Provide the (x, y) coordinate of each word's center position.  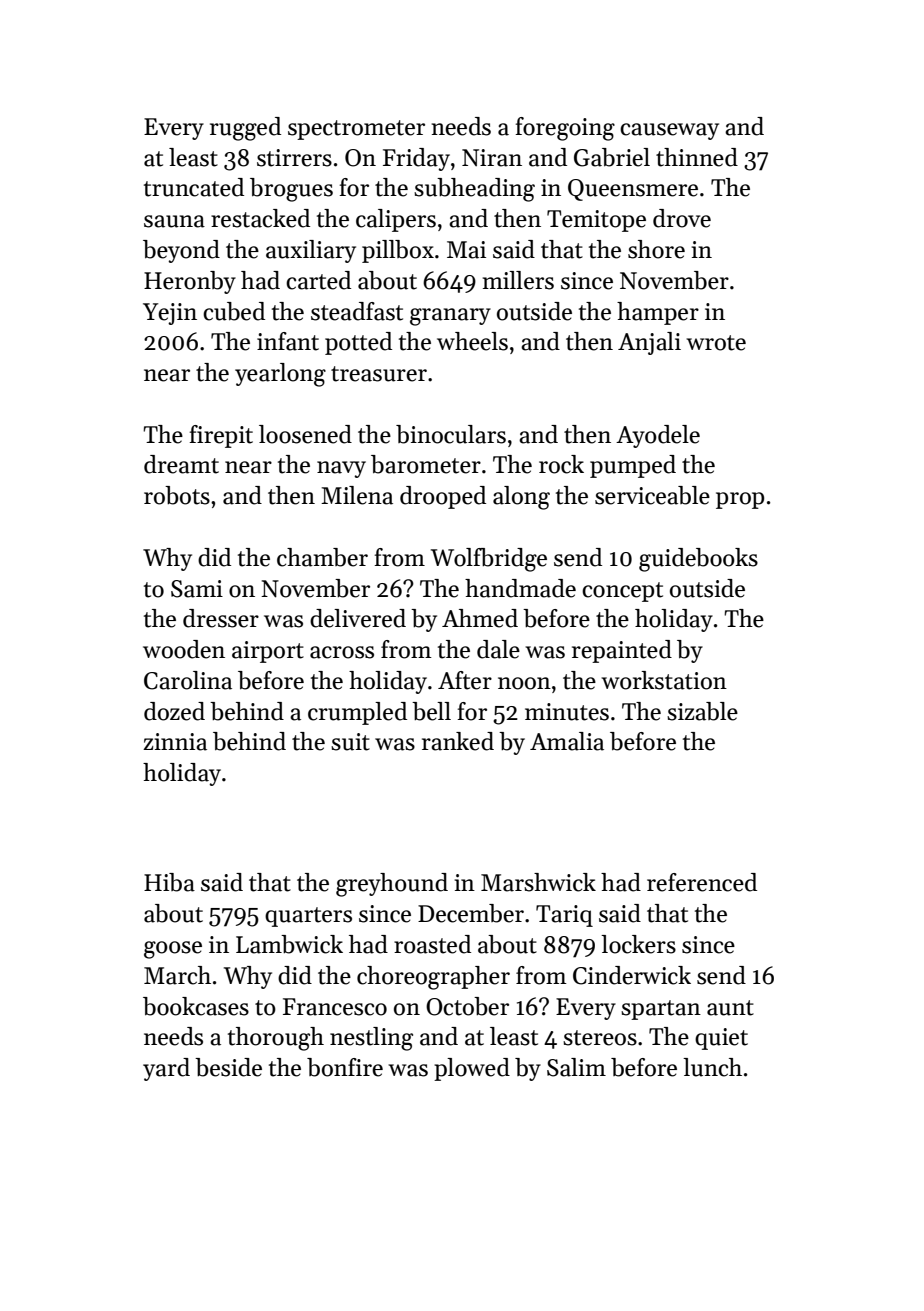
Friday (416, 159)
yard (166, 1069)
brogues (291, 190)
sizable (702, 711)
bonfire (345, 1067)
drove (682, 218)
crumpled (357, 713)
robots (177, 495)
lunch (712, 1067)
